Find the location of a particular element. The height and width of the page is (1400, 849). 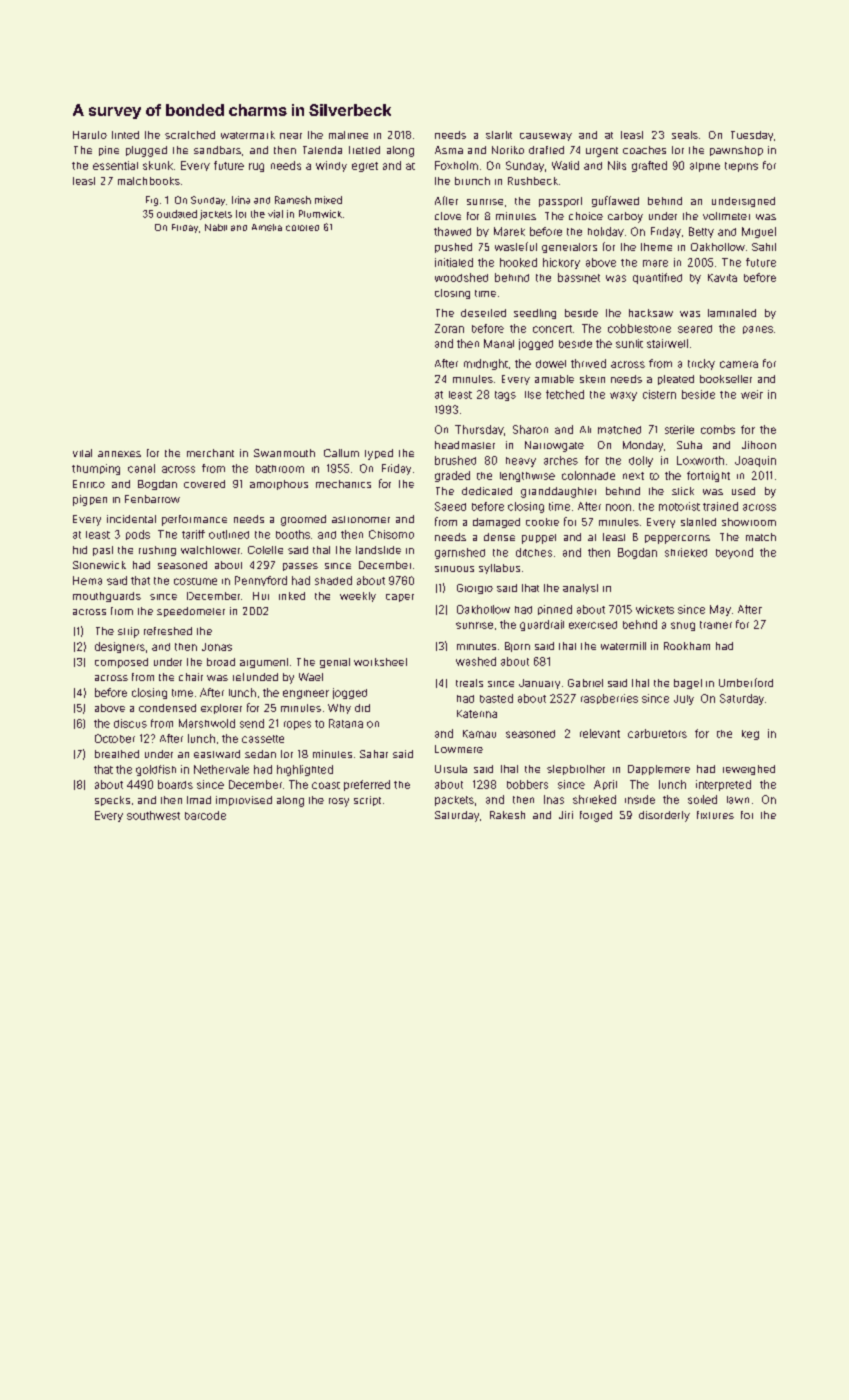

Joaquin is located at coordinates (755, 461).
